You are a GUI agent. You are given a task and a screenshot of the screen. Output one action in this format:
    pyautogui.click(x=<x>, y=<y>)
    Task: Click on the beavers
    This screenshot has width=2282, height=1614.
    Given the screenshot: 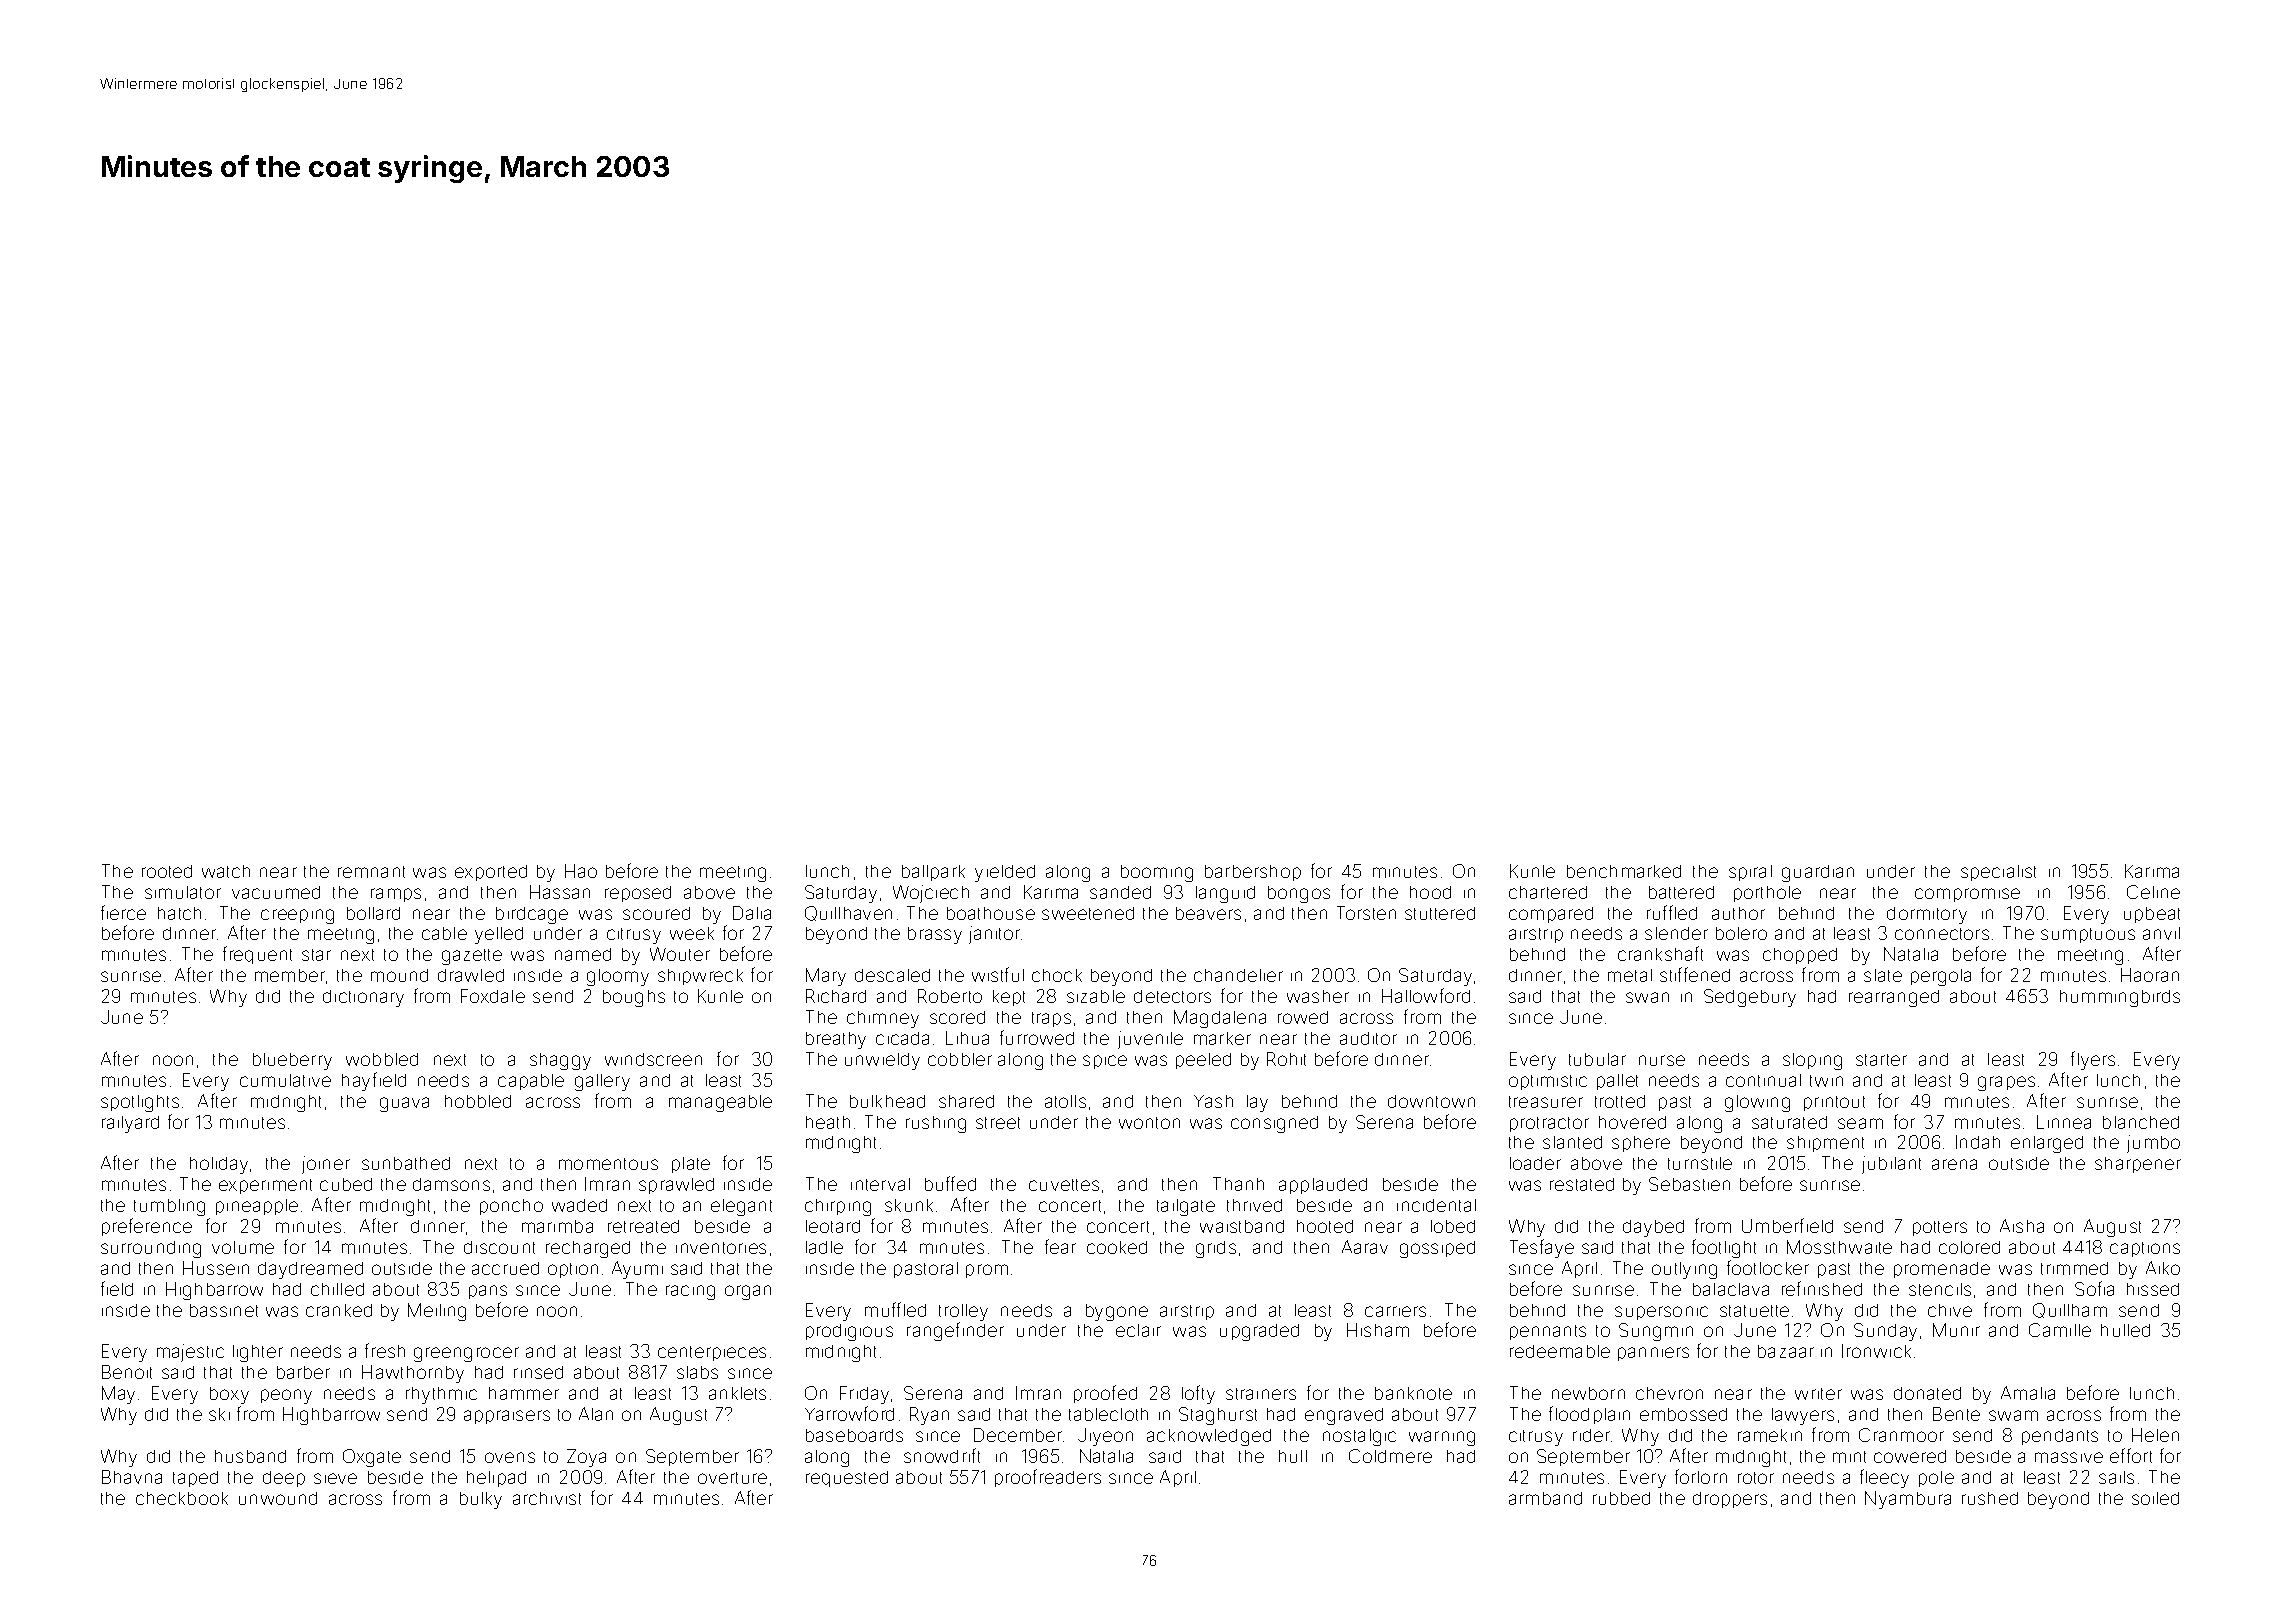 What is the action you would take?
    pyautogui.click(x=1208, y=913)
